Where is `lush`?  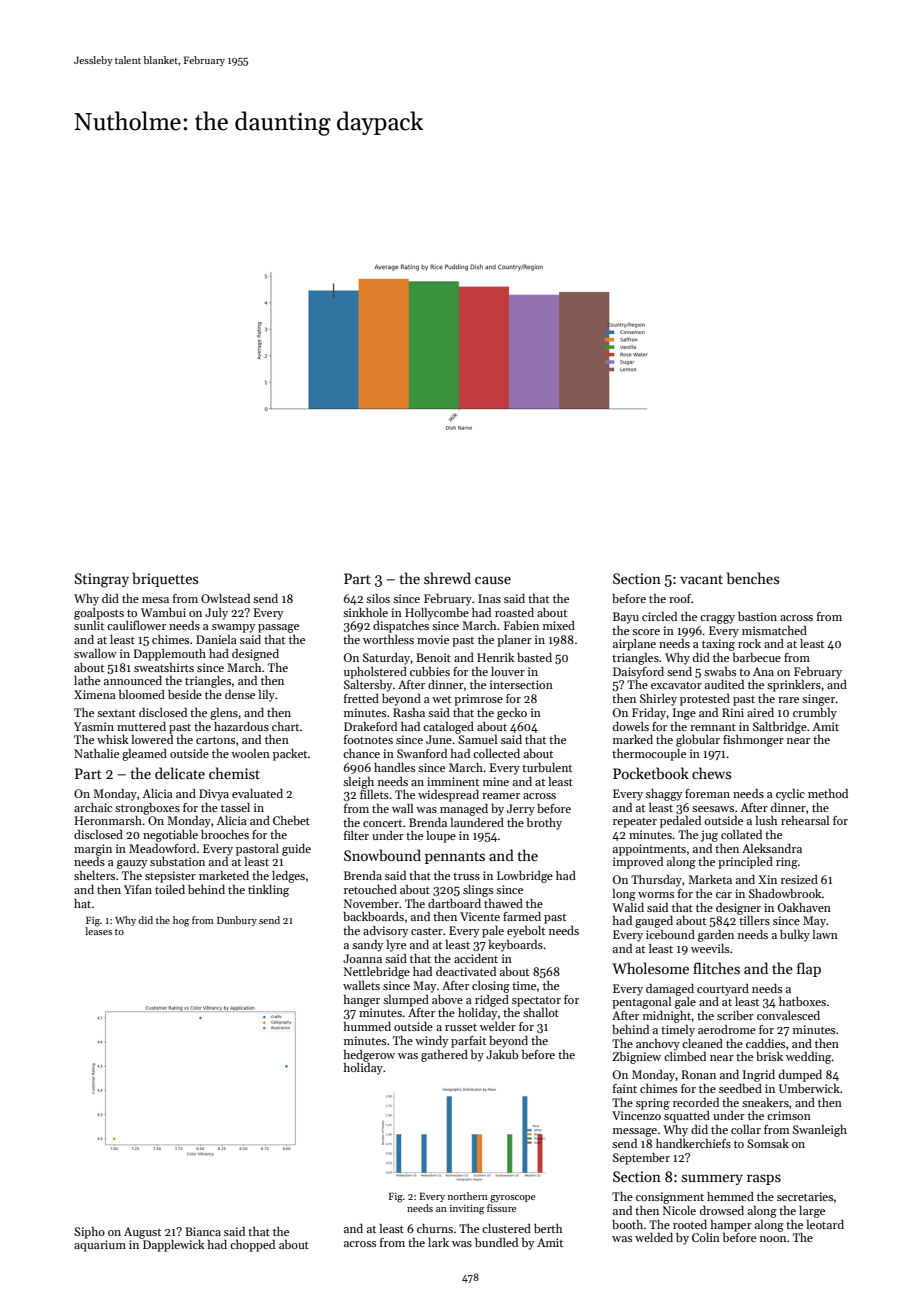
lush is located at coordinates (766, 820).
